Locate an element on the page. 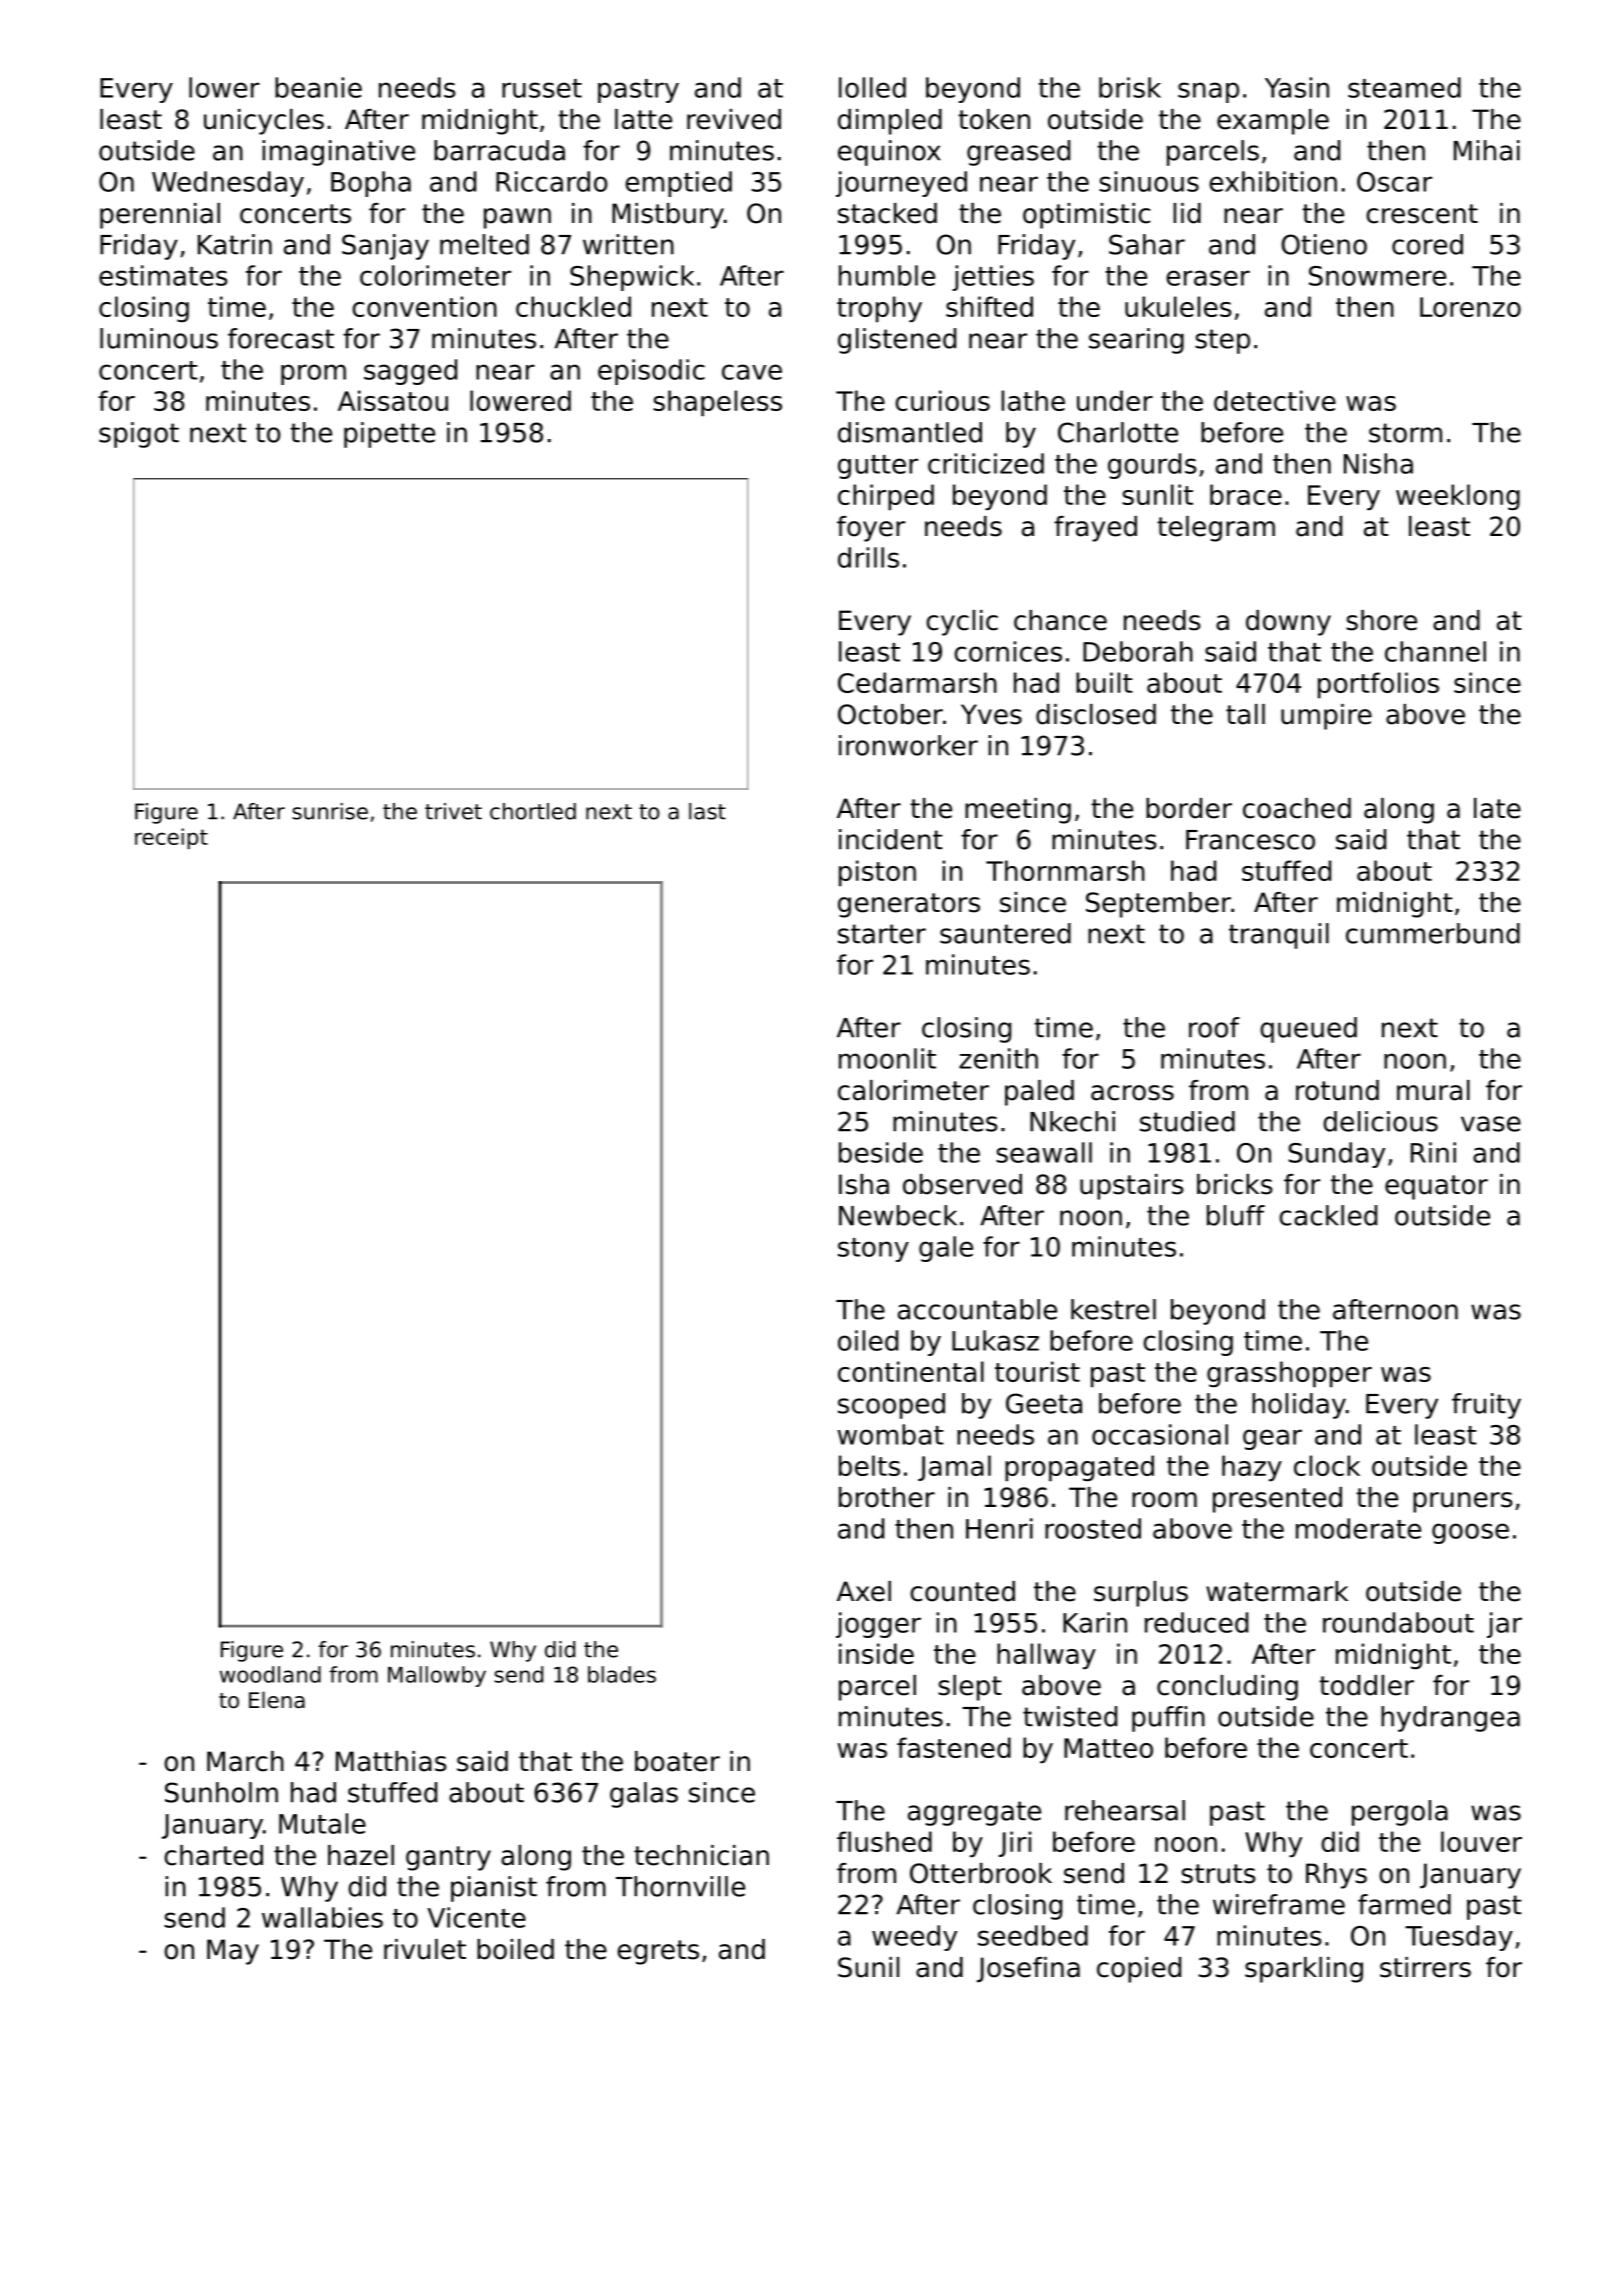 This image has width=1620, height=2292. tranquil is located at coordinates (1279, 936).
